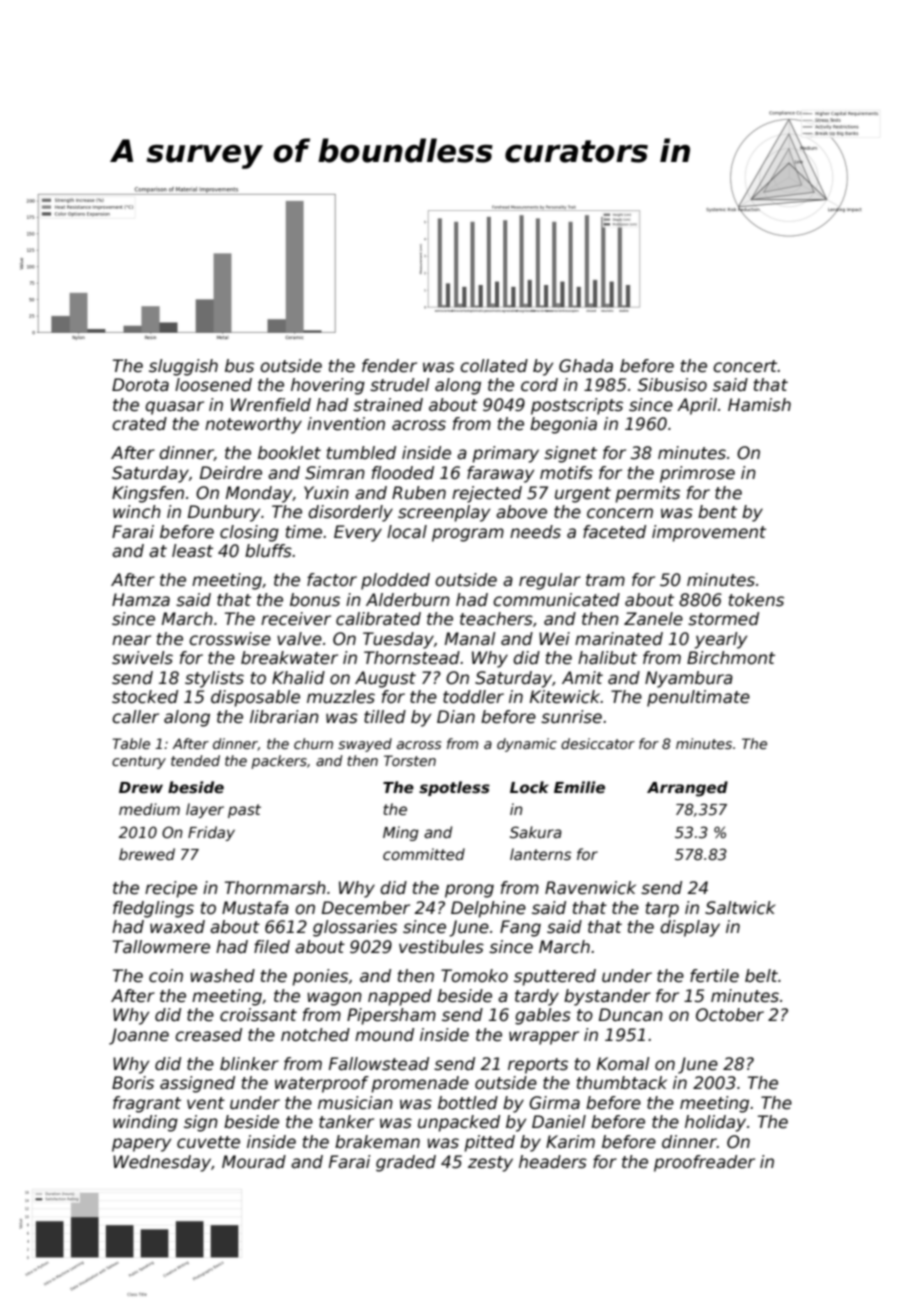 The height and width of the screenshot is (1316, 908). Describe the element at coordinates (565, 697) in the screenshot. I see `Kitewick` at that location.
